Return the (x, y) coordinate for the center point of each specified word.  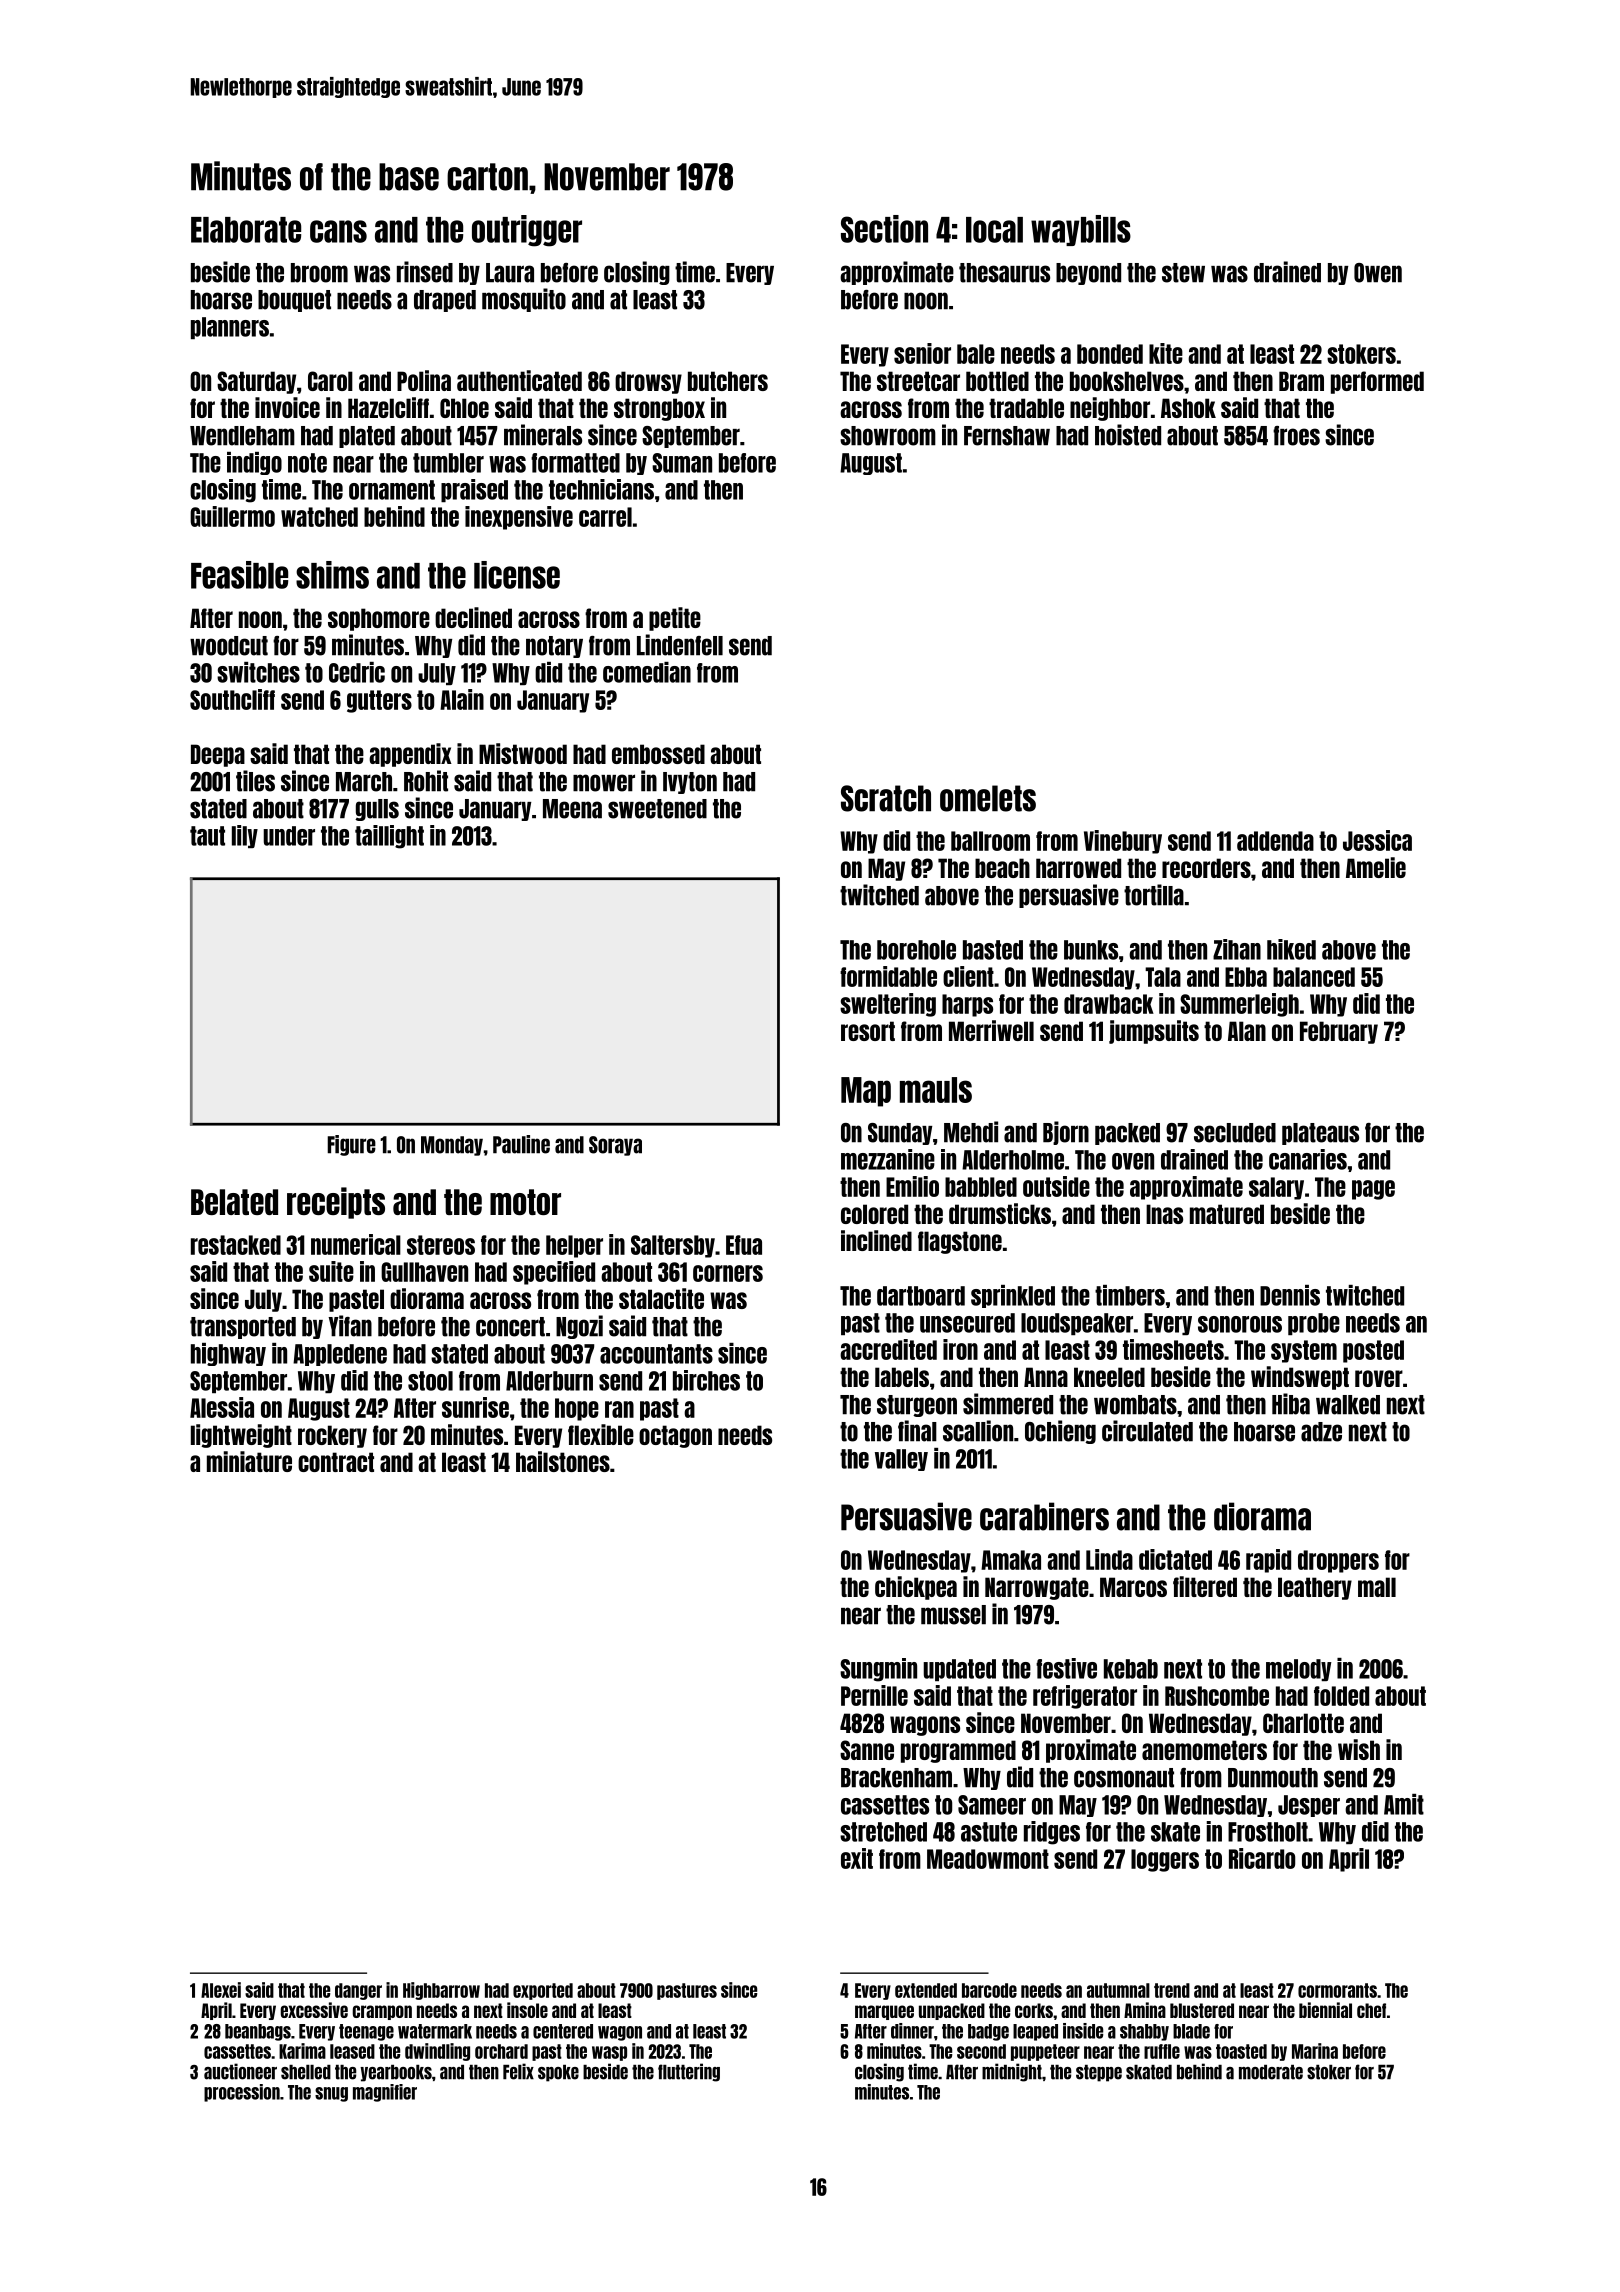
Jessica (1377, 840)
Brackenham (896, 1778)
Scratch (886, 798)
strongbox (659, 409)
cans (338, 231)
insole (527, 2010)
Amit (1404, 1804)
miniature (249, 1461)
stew (1183, 273)
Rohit (426, 781)
